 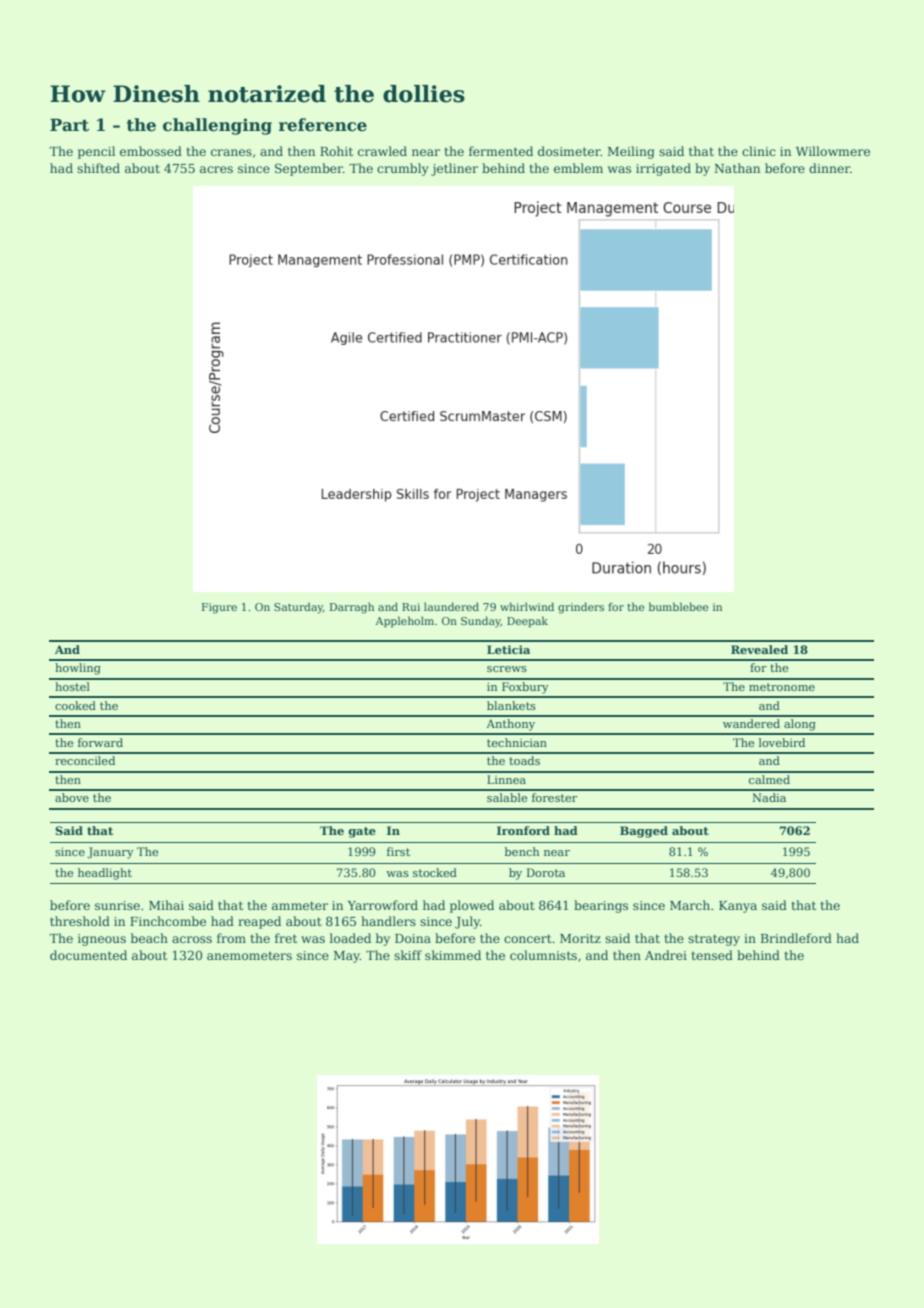 What do you see at coordinates (80, 921) in the document?
I see `threshold` at bounding box center [80, 921].
